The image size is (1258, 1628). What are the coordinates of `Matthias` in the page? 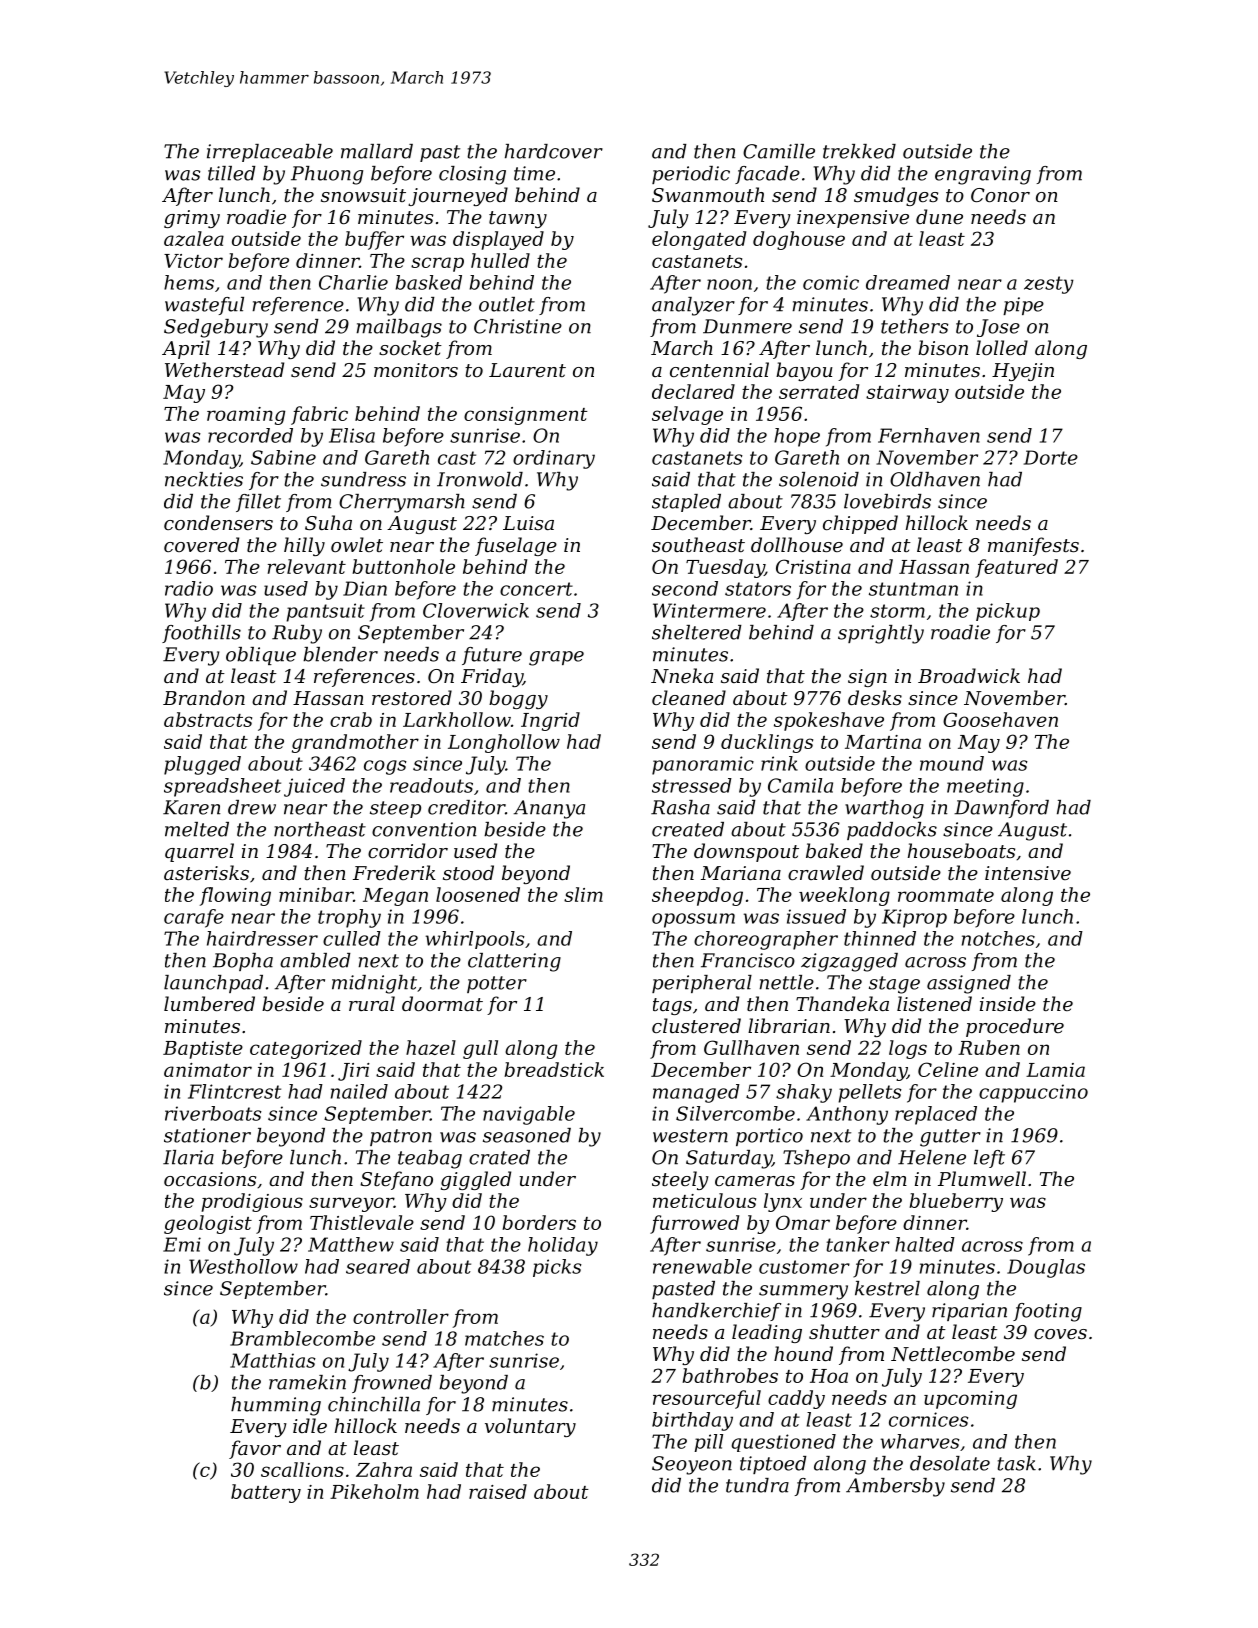 It's located at (273, 1360).
